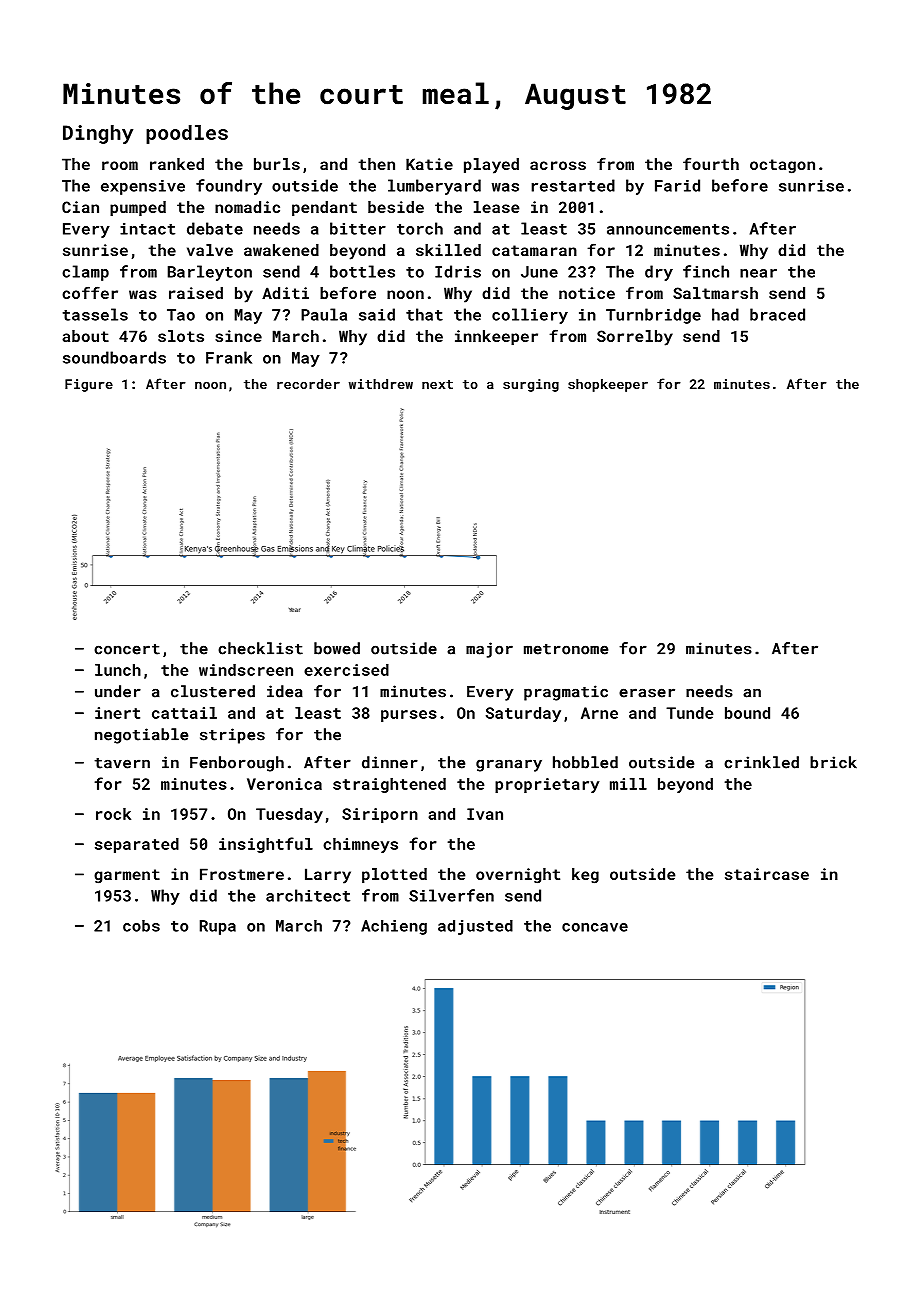 The height and width of the screenshot is (1308, 924). Describe the element at coordinates (437, 384) in the screenshot. I see `next` at that location.
